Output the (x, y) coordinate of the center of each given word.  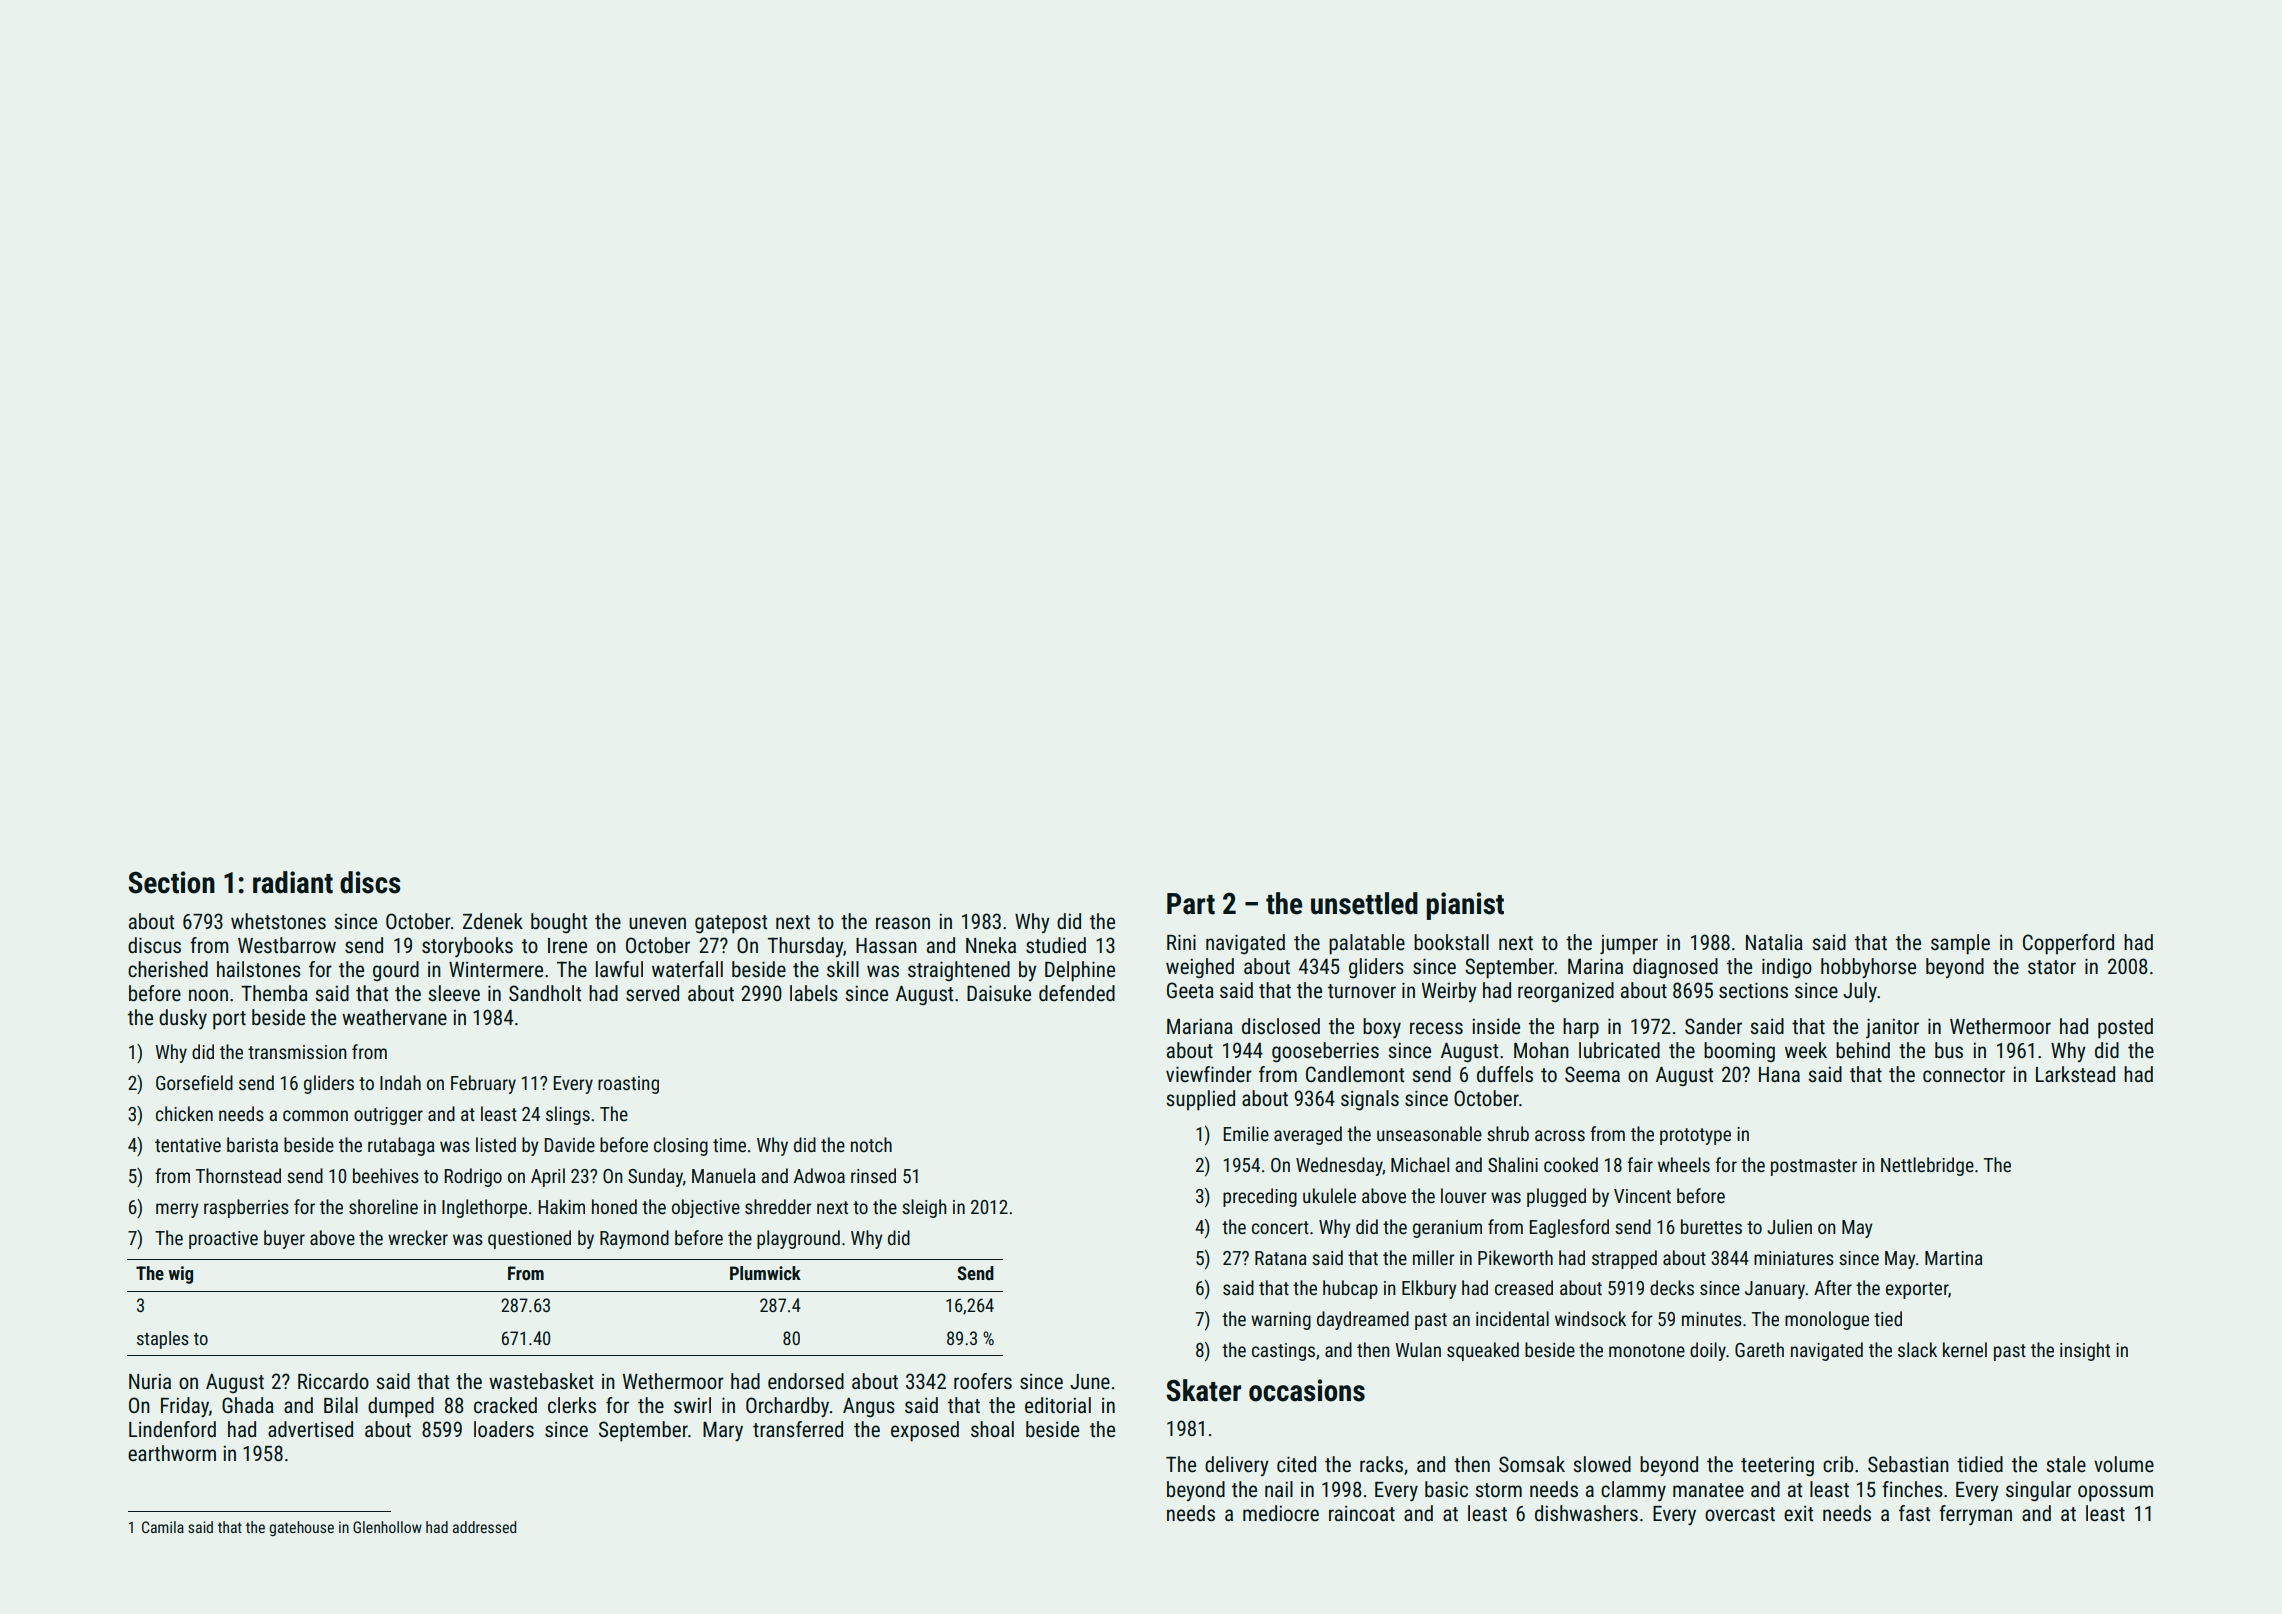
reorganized (1566, 992)
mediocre (1281, 1513)
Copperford (2068, 944)
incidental (1512, 1318)
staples (163, 1340)
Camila (163, 1527)
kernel (1965, 1349)
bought (559, 923)
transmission (297, 1052)
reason (903, 923)
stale (2066, 1464)
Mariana (1200, 1026)
